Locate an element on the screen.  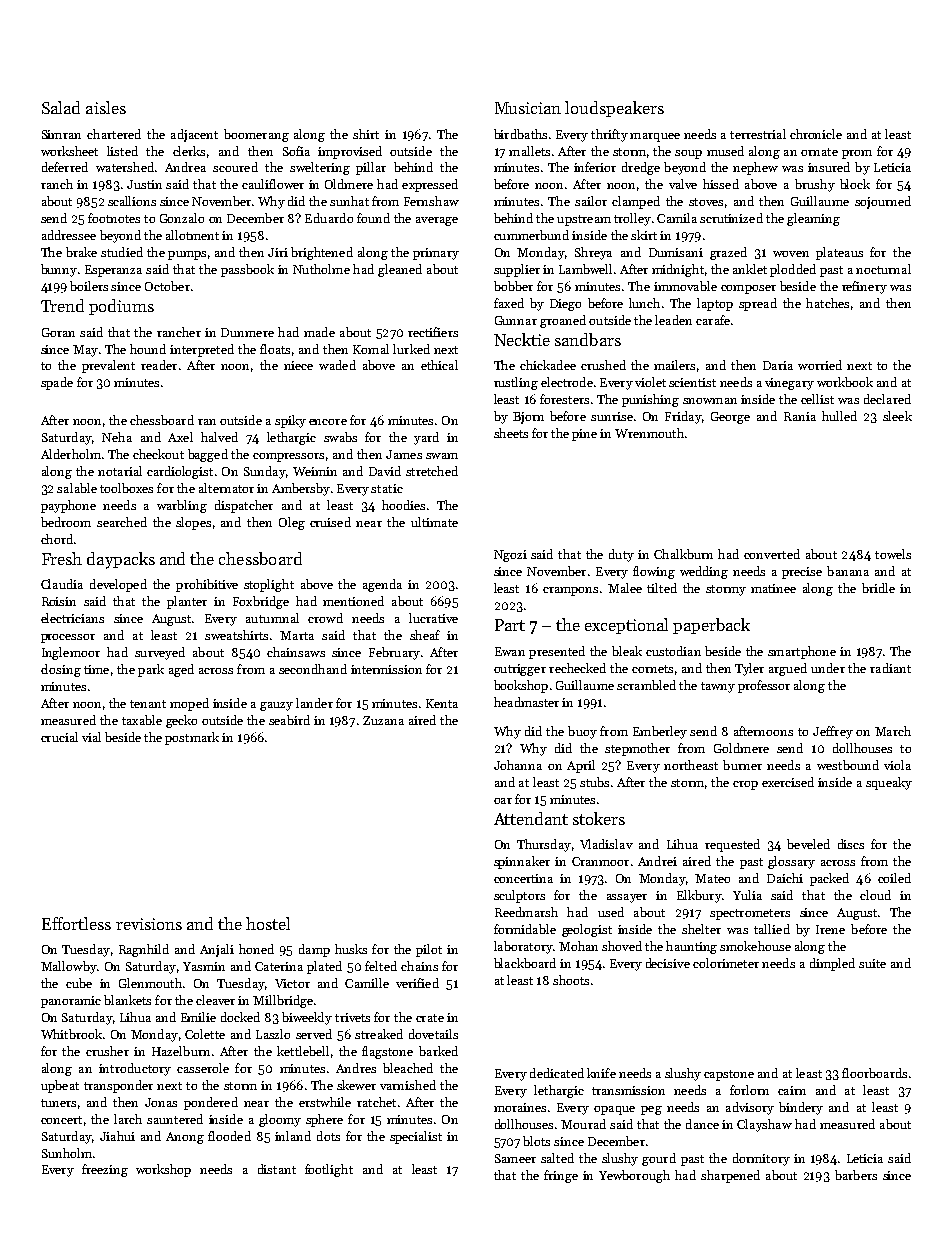
Simran is located at coordinates (61, 134).
